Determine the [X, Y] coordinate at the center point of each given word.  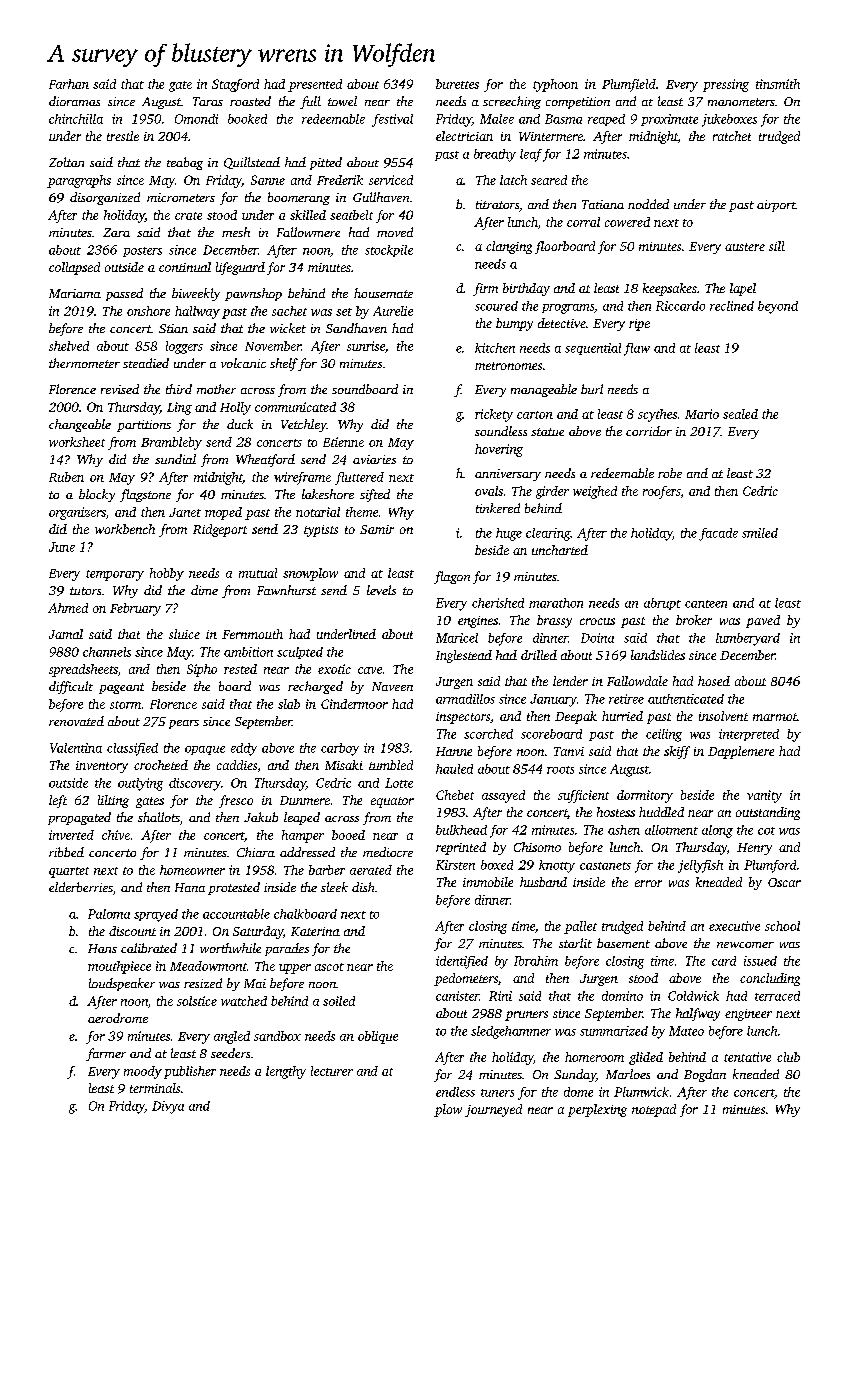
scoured [496, 306]
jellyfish [700, 866]
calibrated [149, 948]
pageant [121, 688]
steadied [146, 363]
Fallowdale [637, 681]
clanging [509, 247]
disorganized [105, 198]
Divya [168, 1107]
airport [776, 206]
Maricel [457, 638]
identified [462, 962]
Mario [702, 414]
